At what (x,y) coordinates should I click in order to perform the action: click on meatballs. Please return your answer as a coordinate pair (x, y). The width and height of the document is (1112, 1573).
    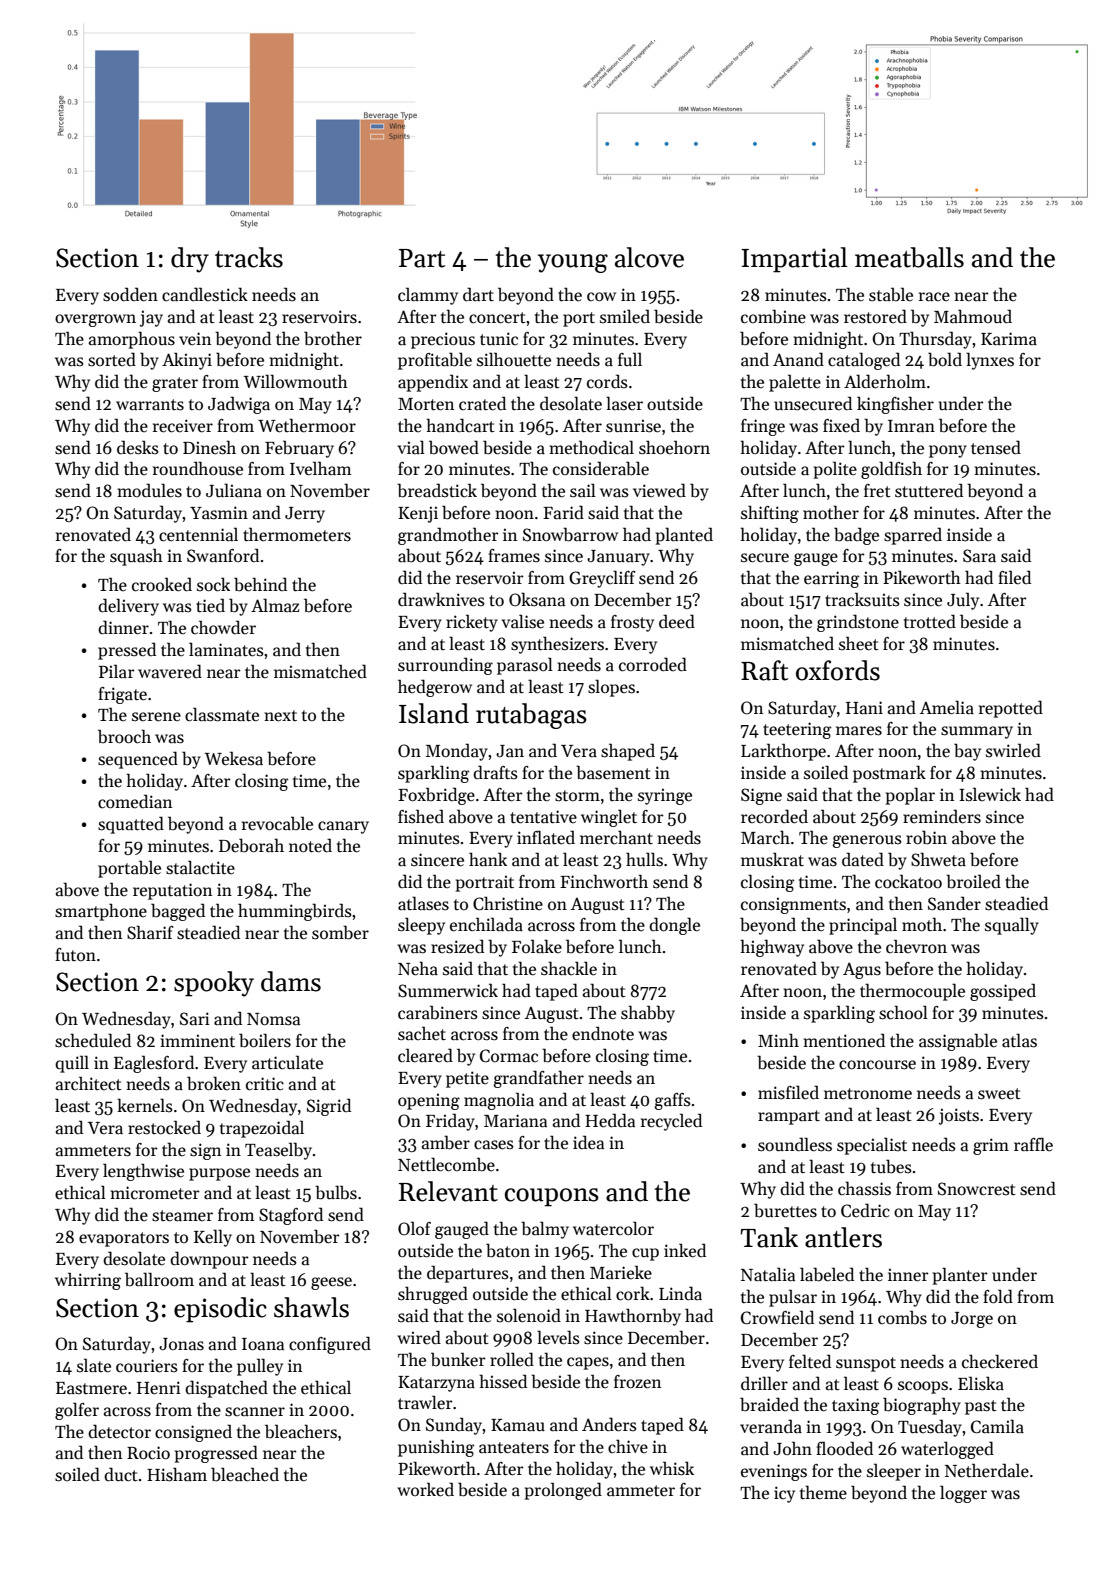
    Looking at the image, I should click on (909, 257).
